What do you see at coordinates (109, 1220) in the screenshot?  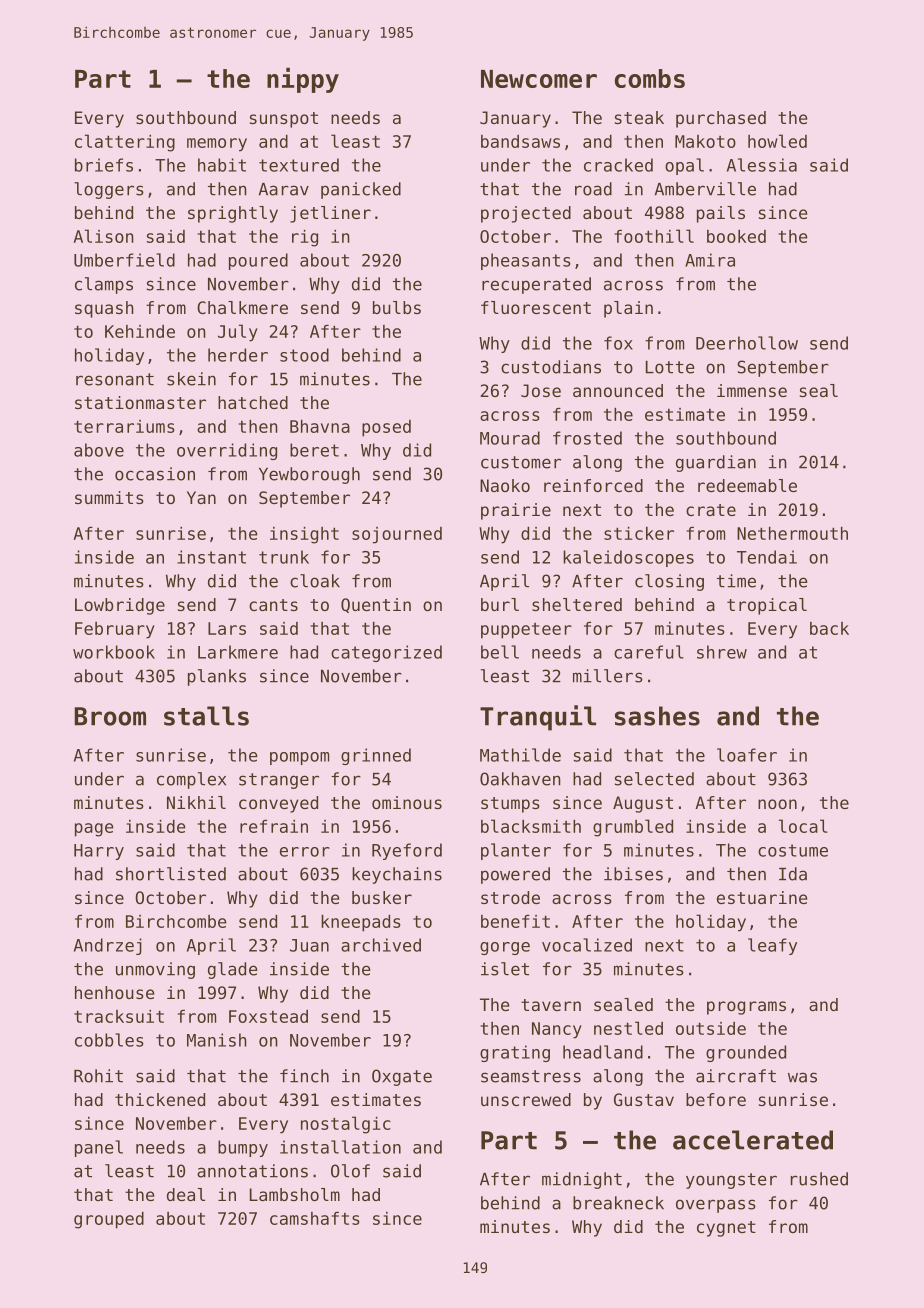 I see `grouped` at bounding box center [109, 1220].
